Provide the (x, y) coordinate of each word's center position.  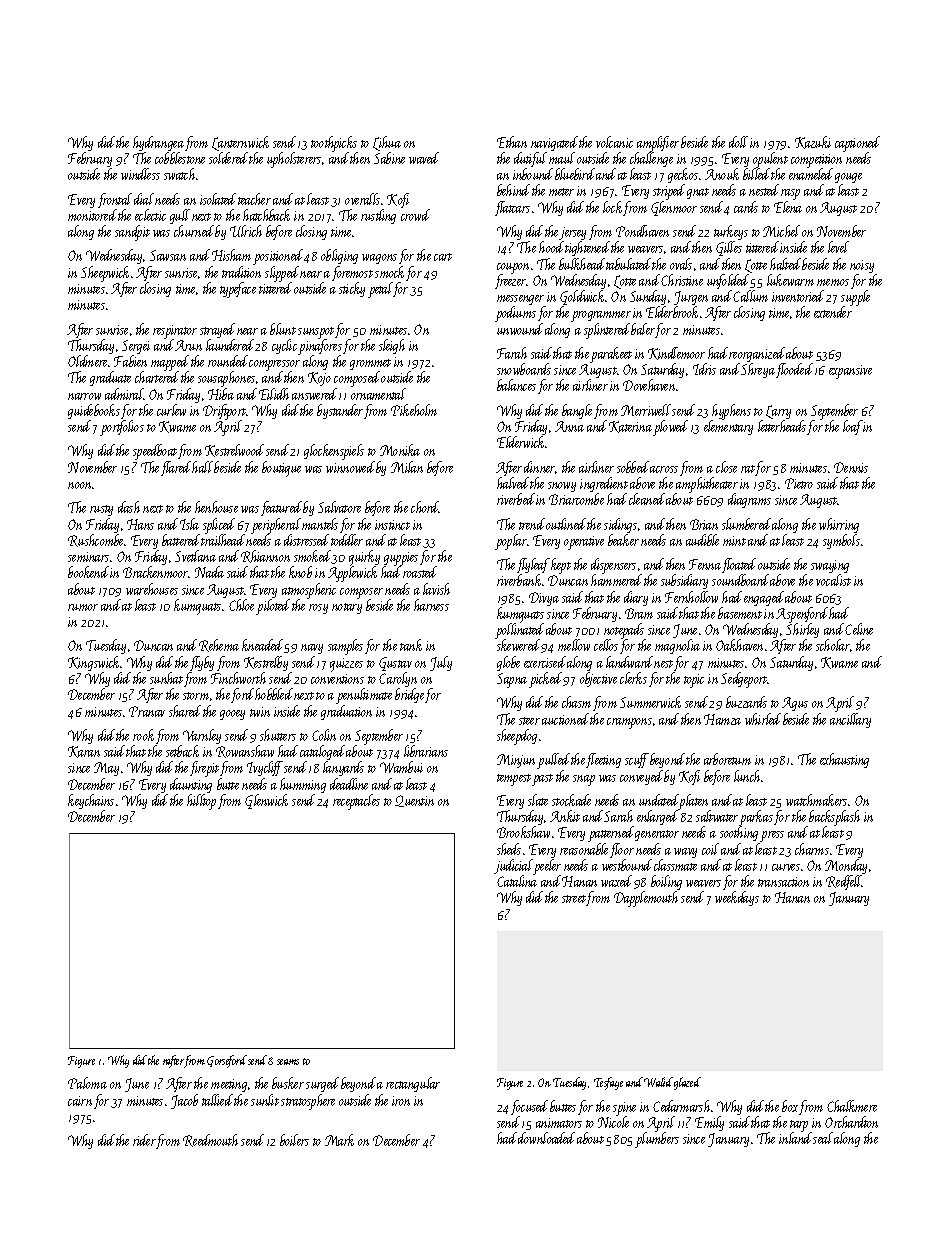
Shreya (758, 370)
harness (431, 605)
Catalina (517, 881)
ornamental (378, 394)
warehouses (152, 589)
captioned (857, 144)
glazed (687, 1083)
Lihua (387, 143)
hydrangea (158, 143)
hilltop (201, 802)
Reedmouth (210, 1140)
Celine (859, 629)
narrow (84, 396)
